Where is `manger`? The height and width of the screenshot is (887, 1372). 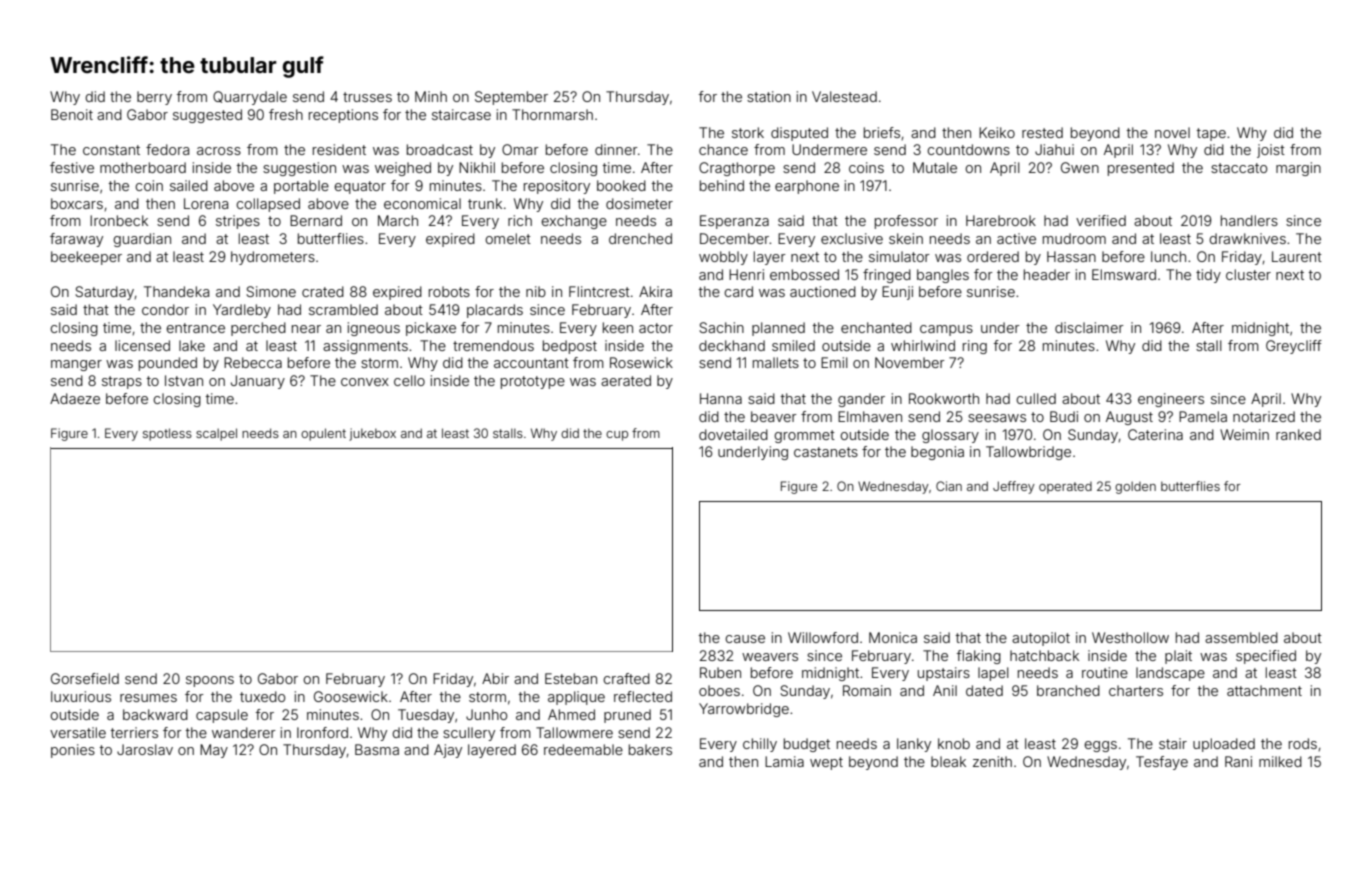
manger is located at coordinates (76, 365).
